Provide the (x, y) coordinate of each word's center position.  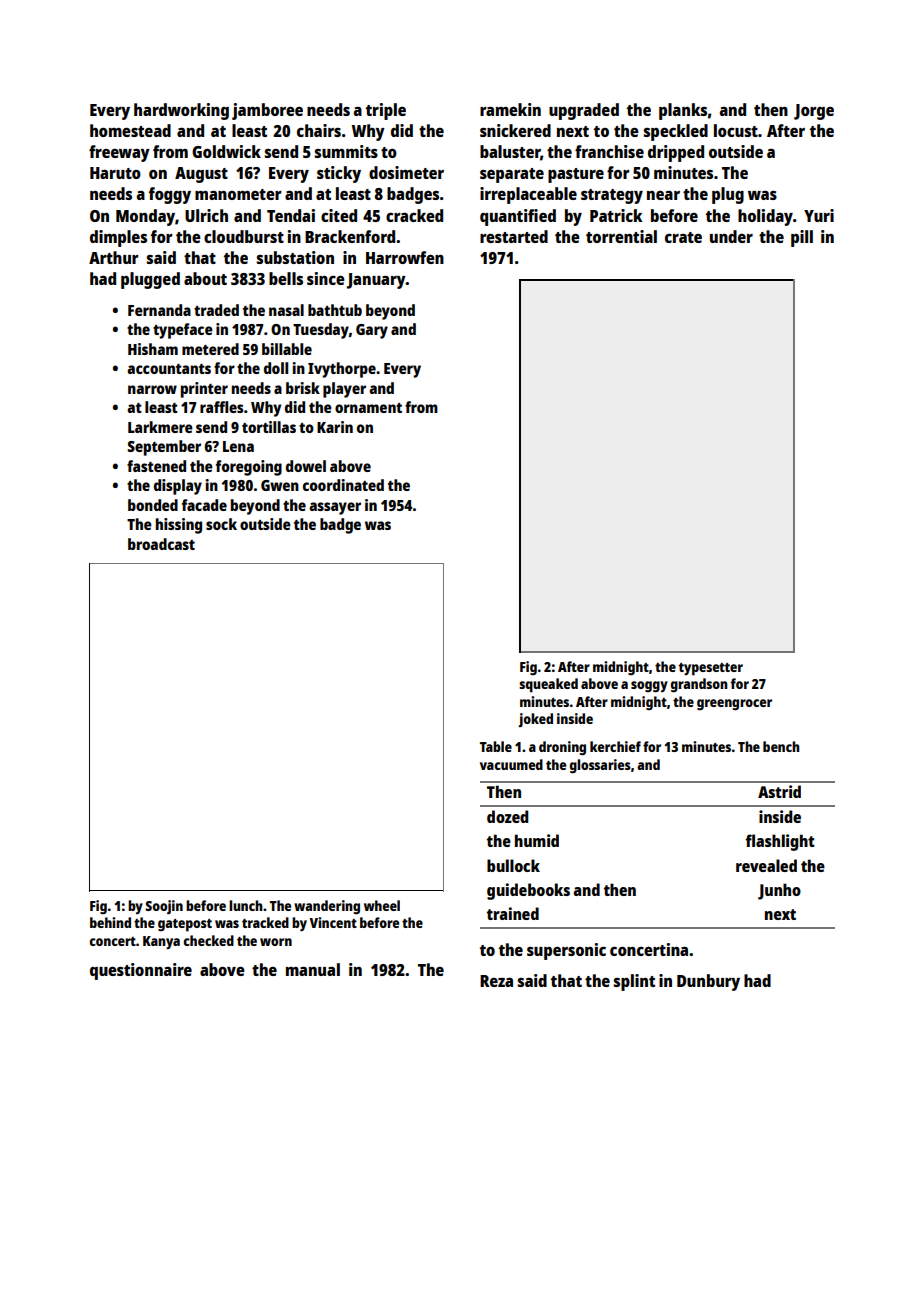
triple (386, 111)
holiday (765, 217)
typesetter (711, 669)
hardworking (181, 111)
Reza (496, 981)
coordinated (343, 485)
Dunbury (708, 982)
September (164, 448)
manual (313, 969)
